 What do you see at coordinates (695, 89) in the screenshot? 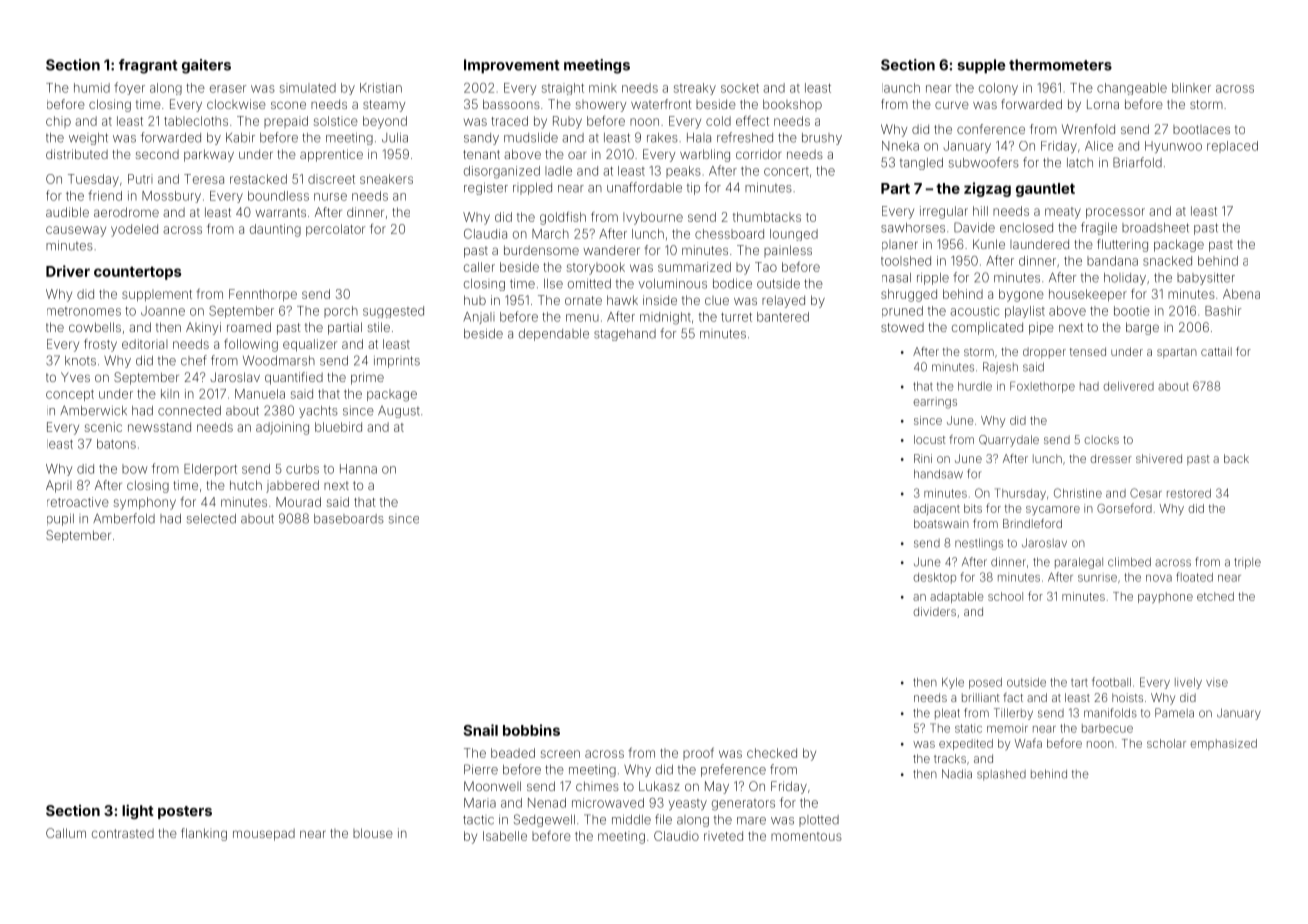
I see `streaky` at bounding box center [695, 89].
